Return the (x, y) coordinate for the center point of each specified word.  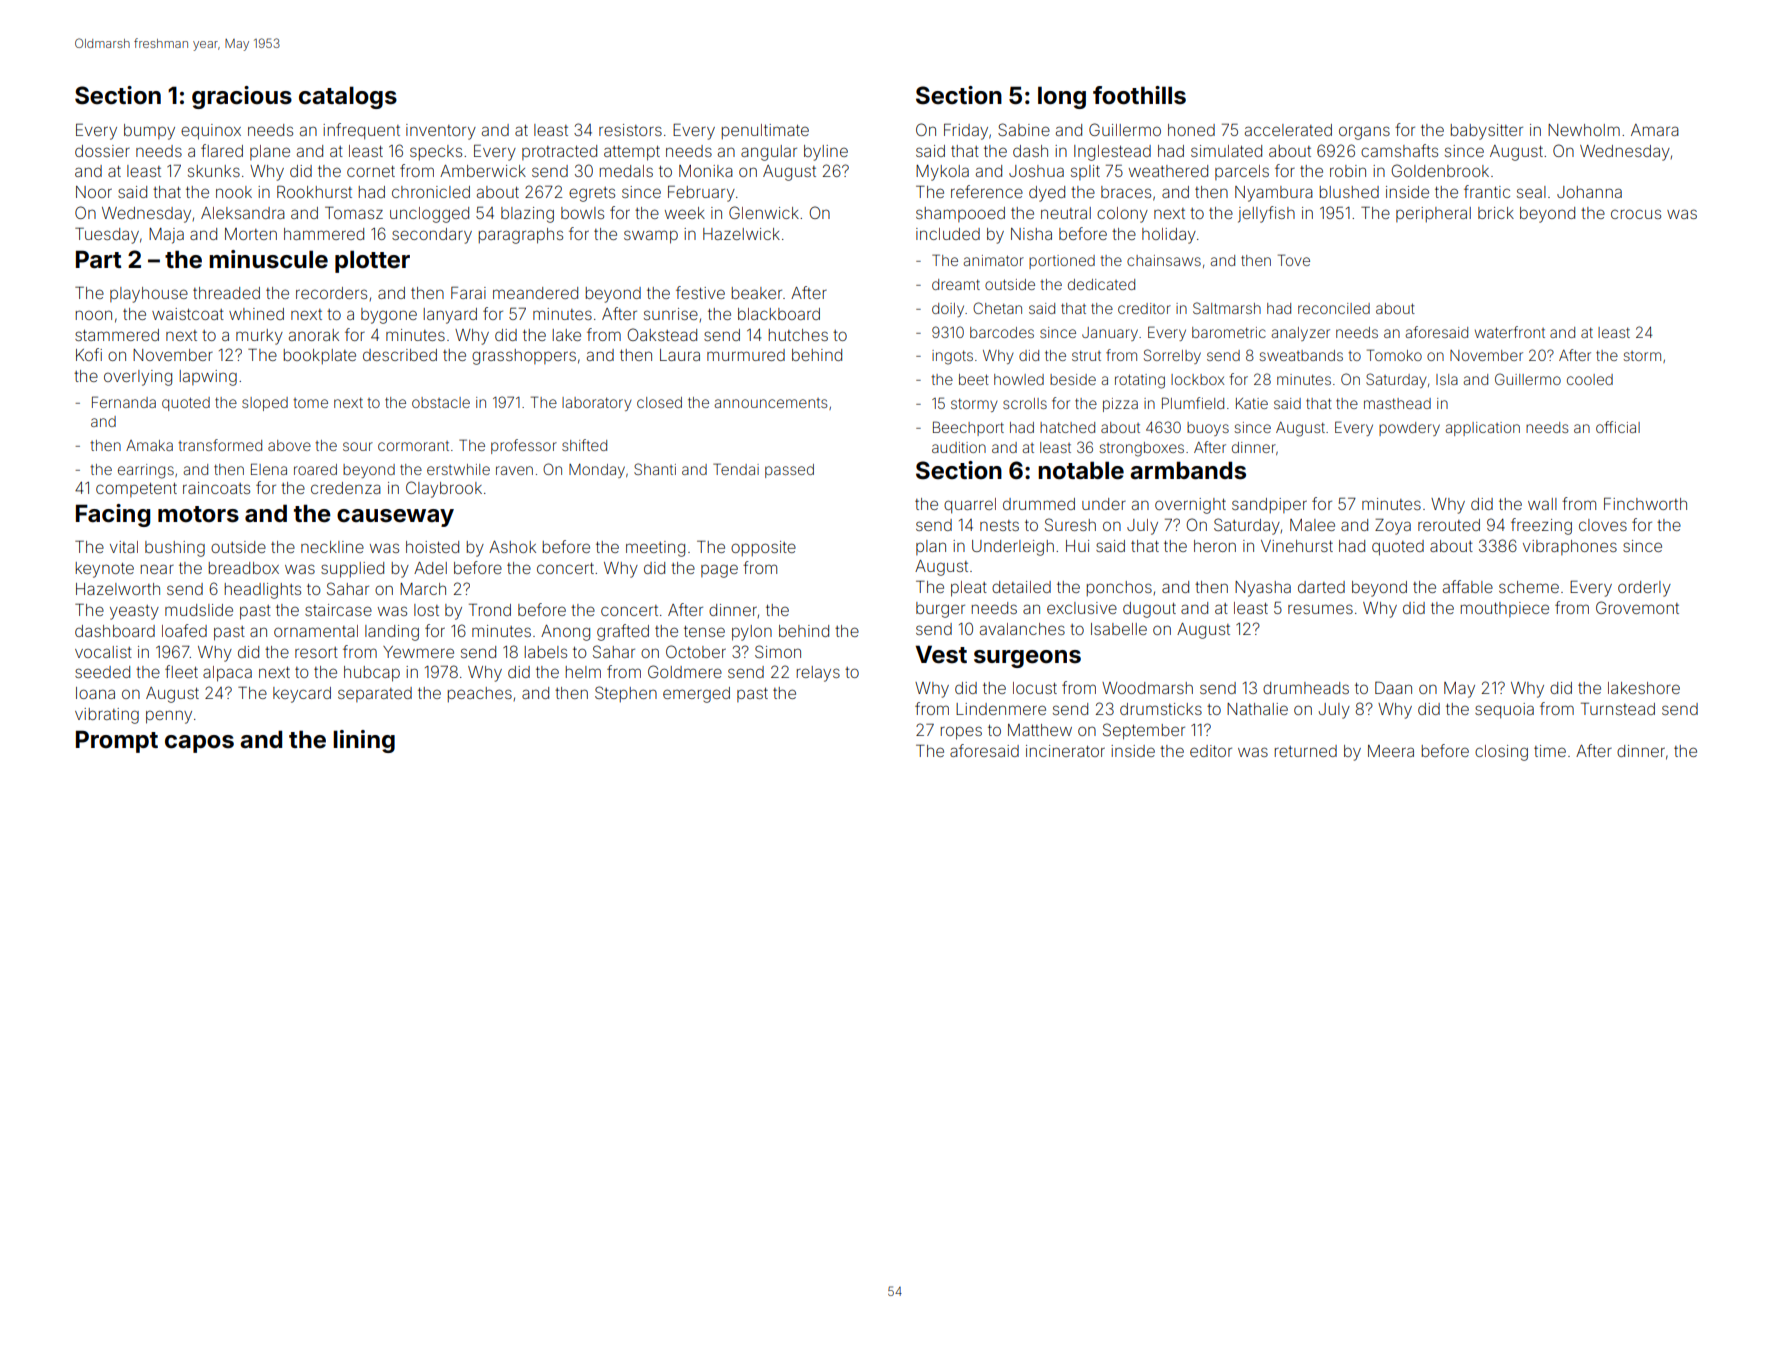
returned (1306, 751)
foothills (1139, 95)
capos (199, 744)
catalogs (348, 97)
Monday (597, 471)
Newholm (1584, 130)
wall (1542, 504)
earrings (146, 471)
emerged (696, 695)
